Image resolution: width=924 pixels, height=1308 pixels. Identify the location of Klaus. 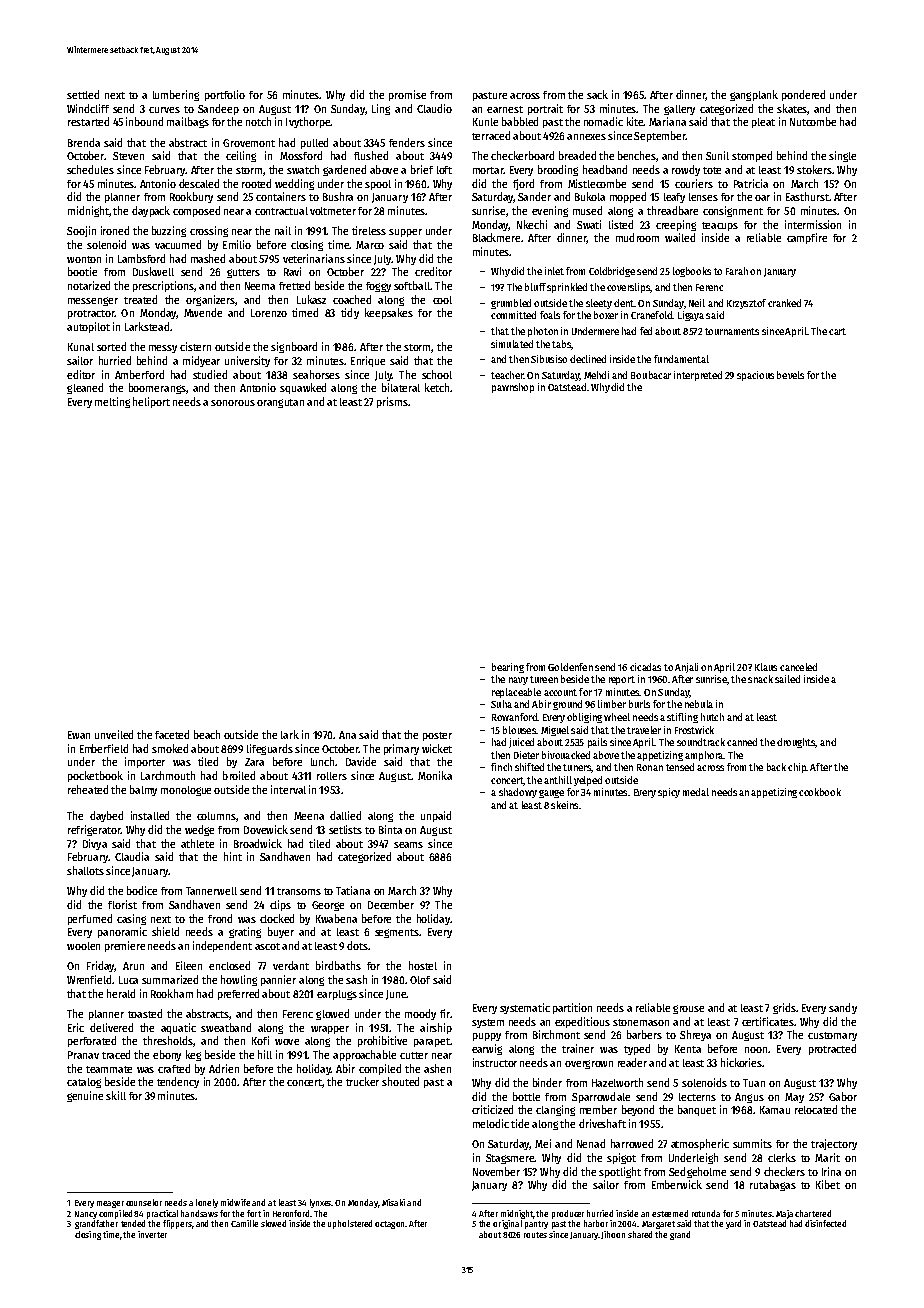
(766, 667).
